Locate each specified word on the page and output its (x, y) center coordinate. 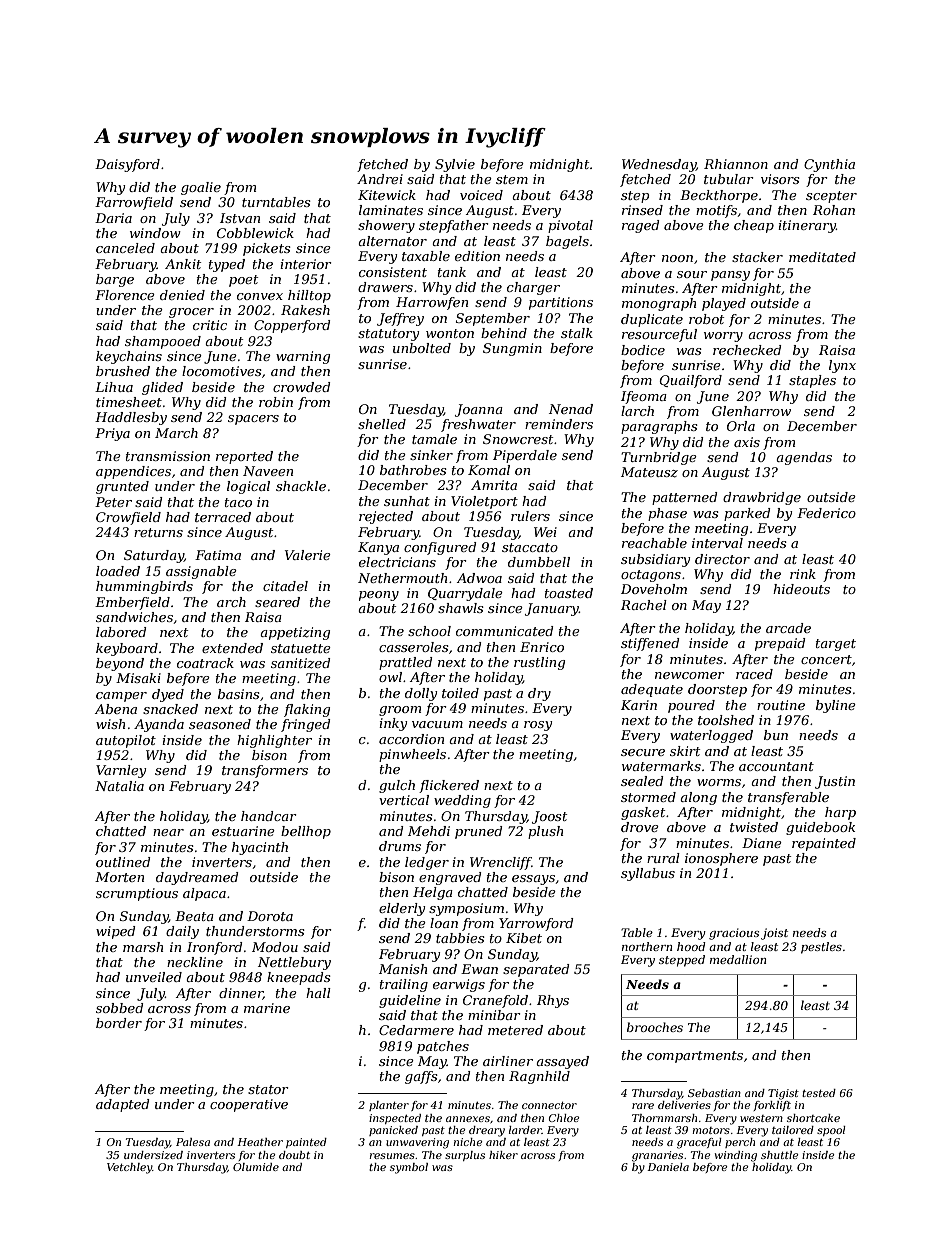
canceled (125, 248)
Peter (113, 502)
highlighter (274, 741)
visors (780, 179)
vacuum (437, 724)
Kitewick (387, 195)
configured (440, 548)
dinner (241, 994)
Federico (826, 513)
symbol (409, 1168)
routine (781, 705)
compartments (695, 1057)
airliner (508, 1061)
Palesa (193, 1142)
